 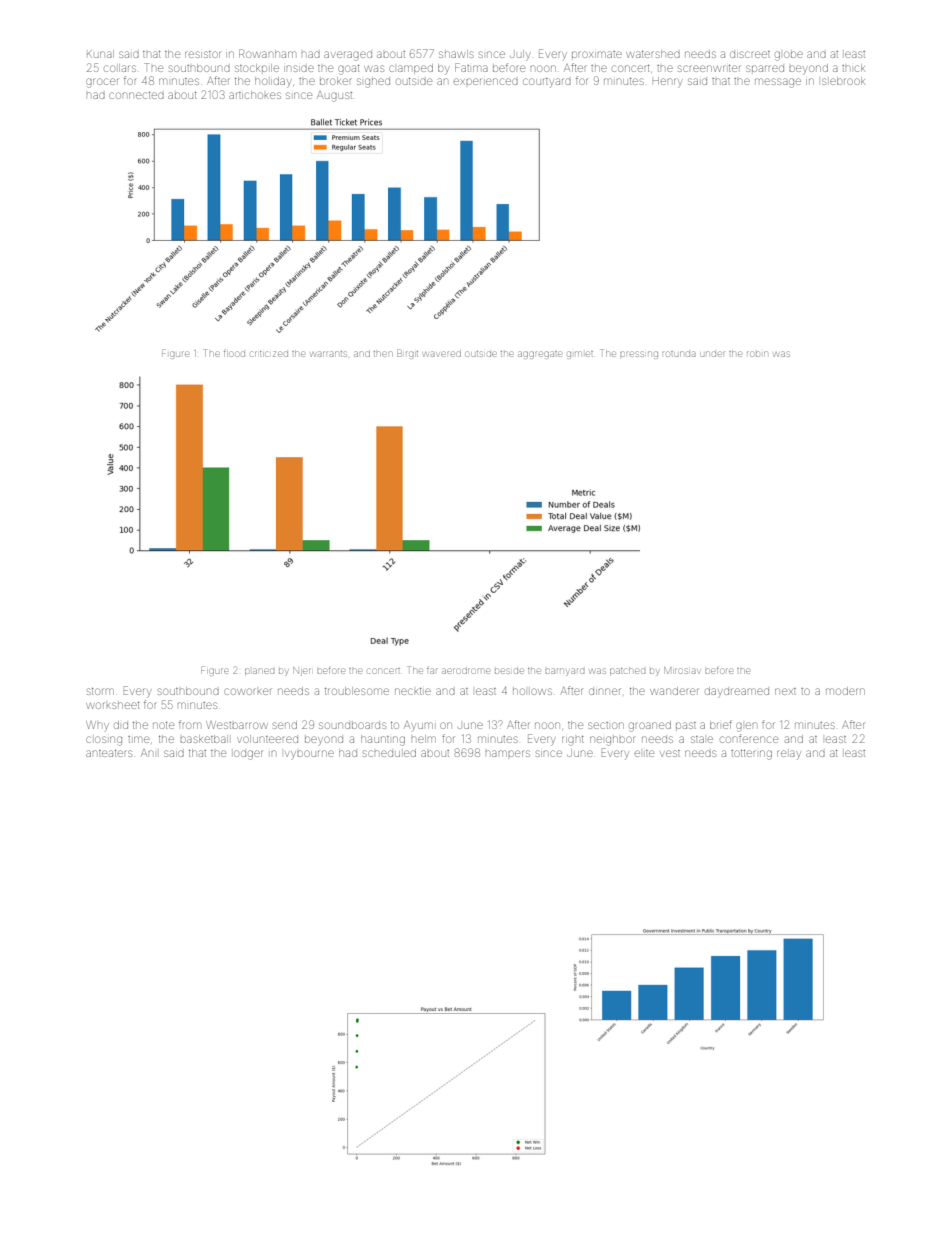 What do you see at coordinates (255, 95) in the page?
I see `artichokes` at bounding box center [255, 95].
